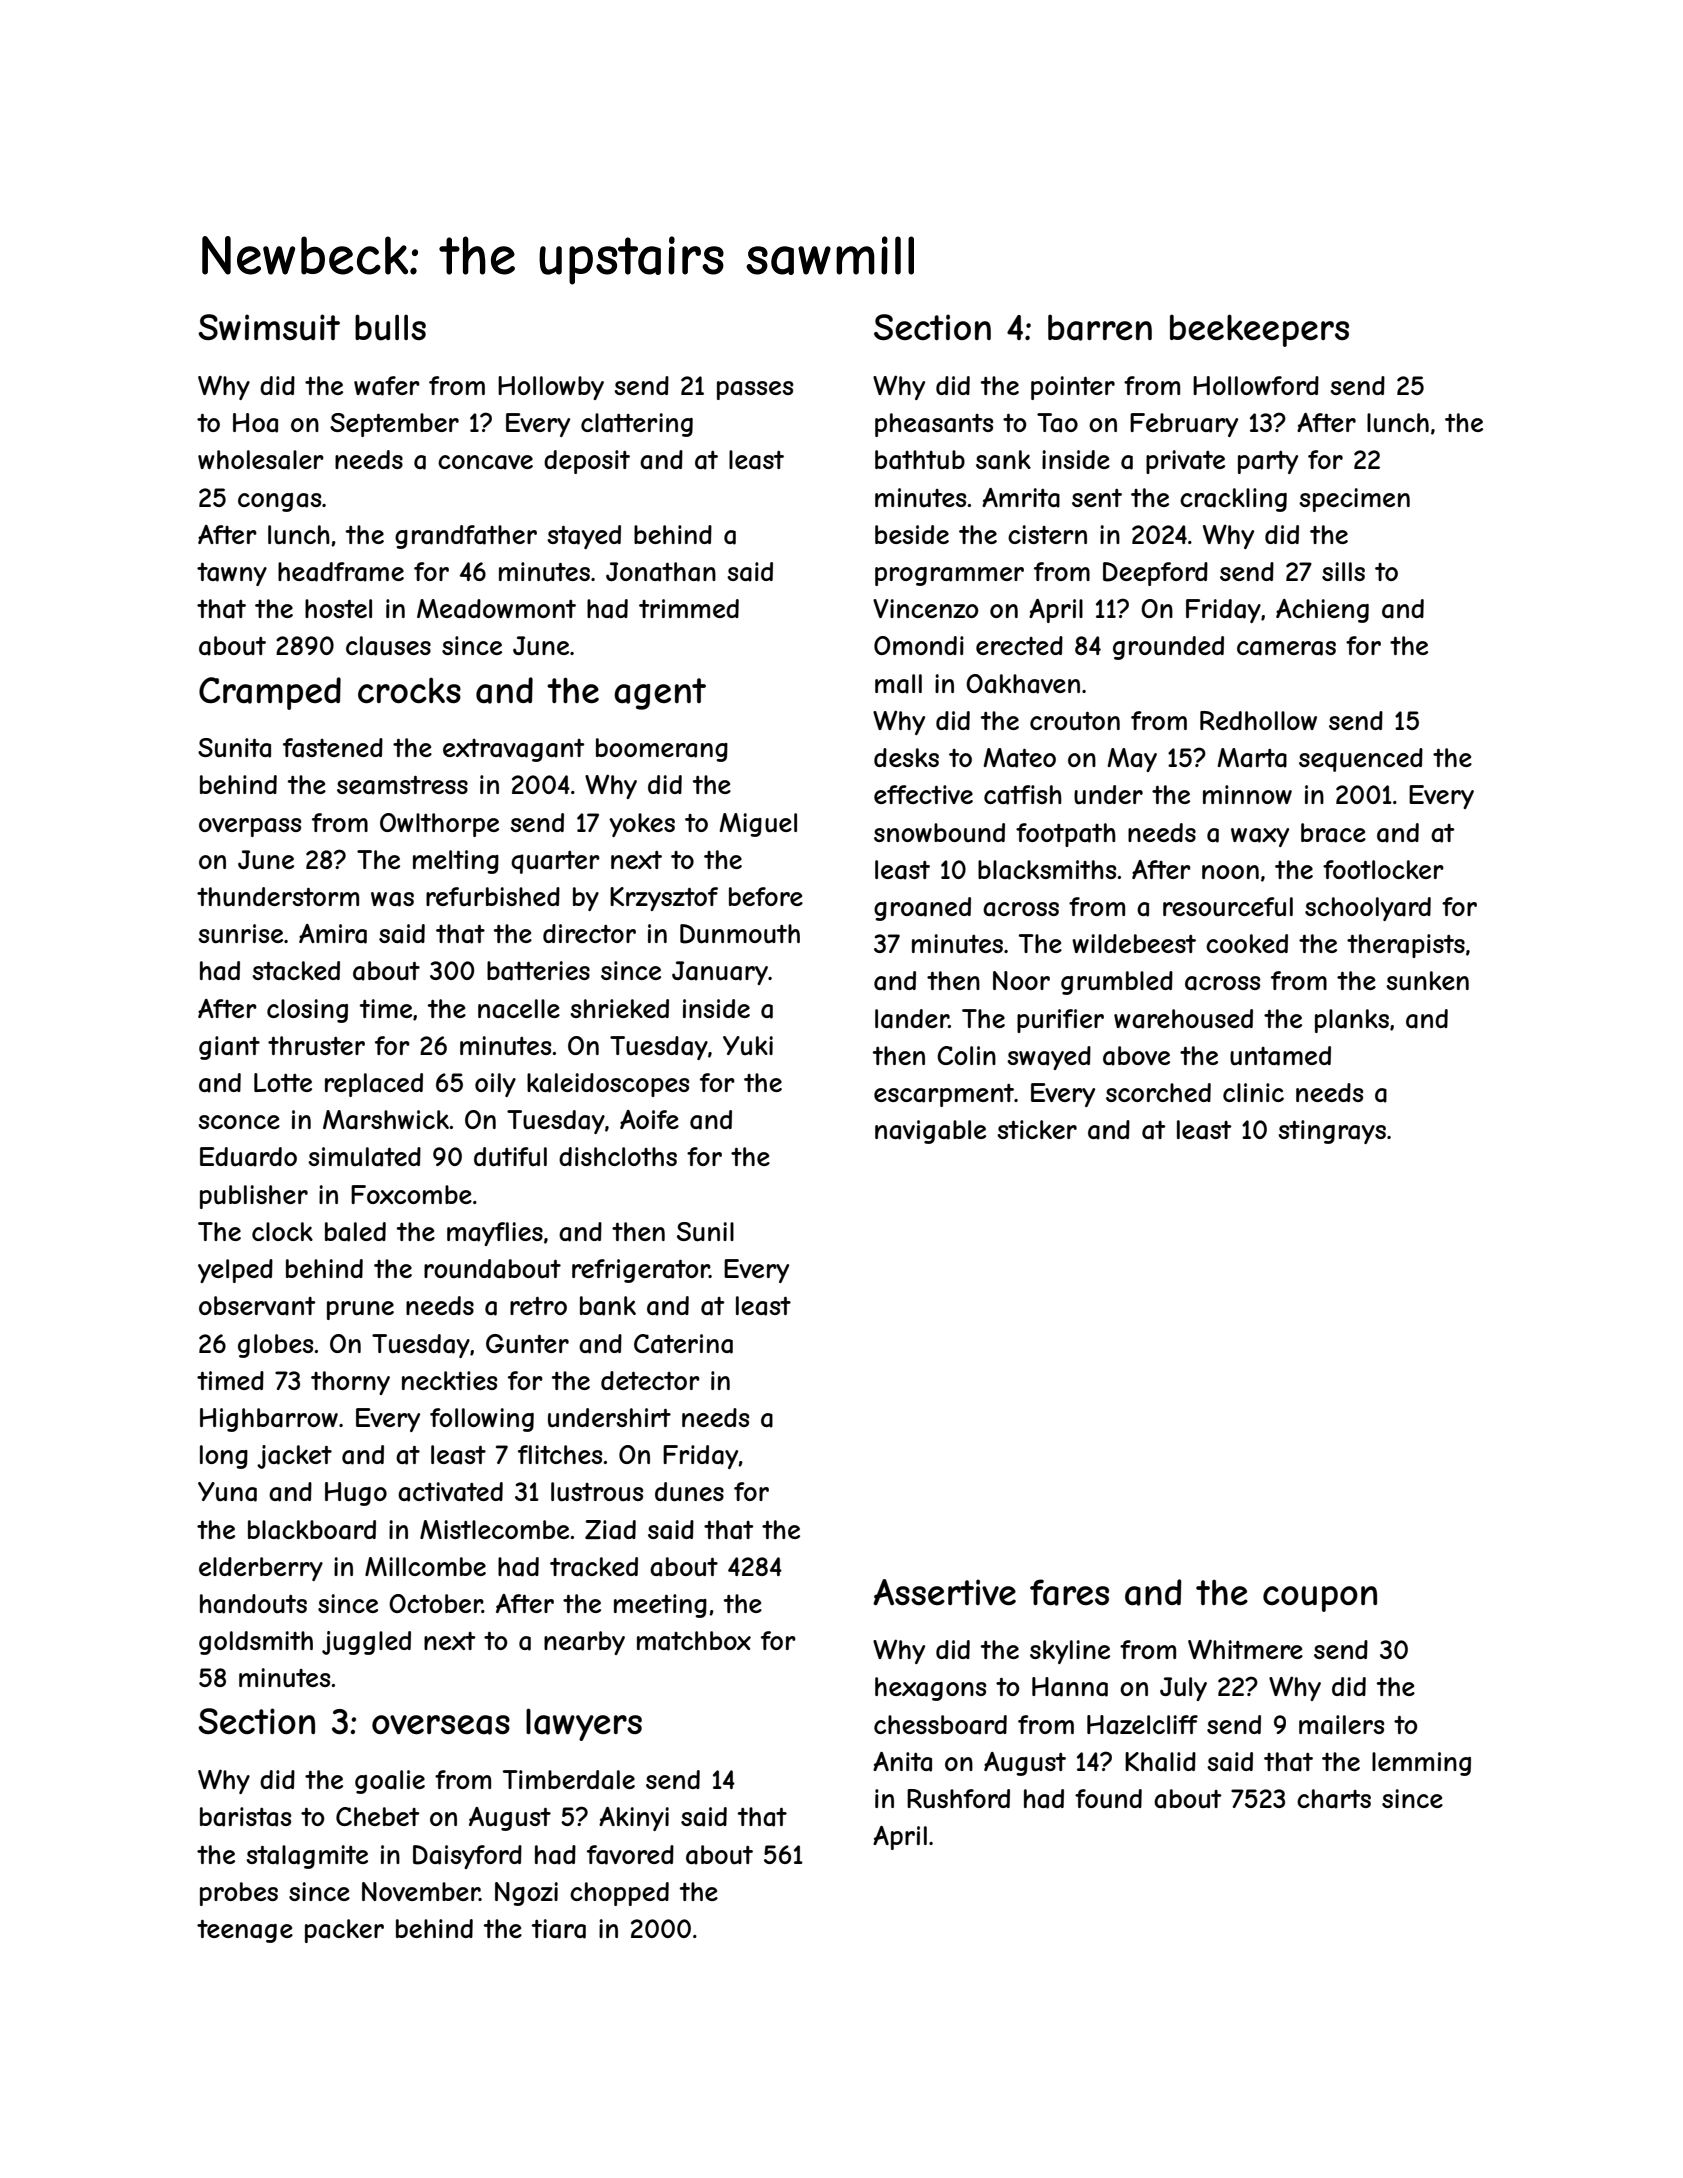  What do you see at coordinates (919, 645) in the image?
I see `Omondi` at bounding box center [919, 645].
